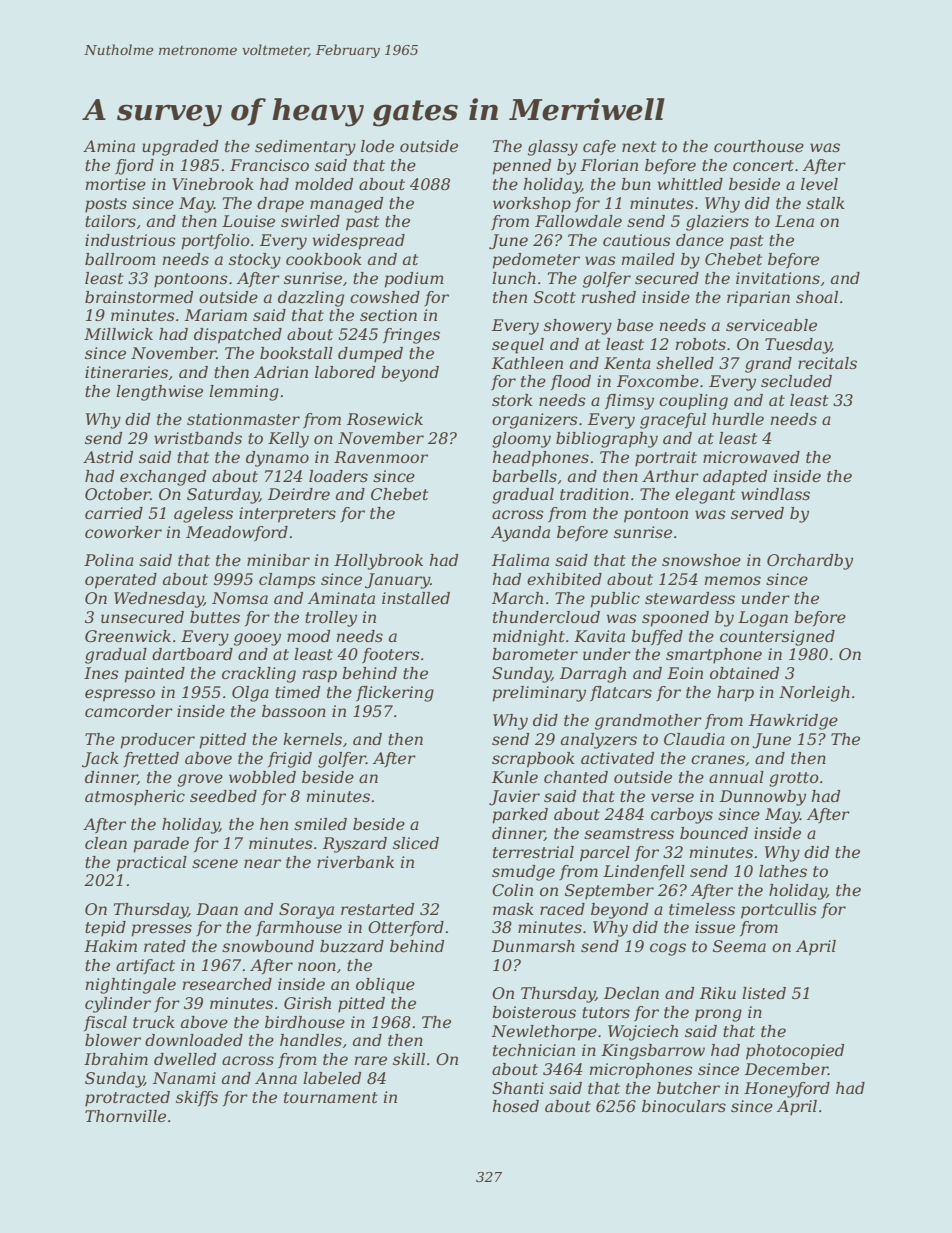 The image size is (952, 1233). Describe the element at coordinates (533, 760) in the page. I see `scrapbook` at that location.
